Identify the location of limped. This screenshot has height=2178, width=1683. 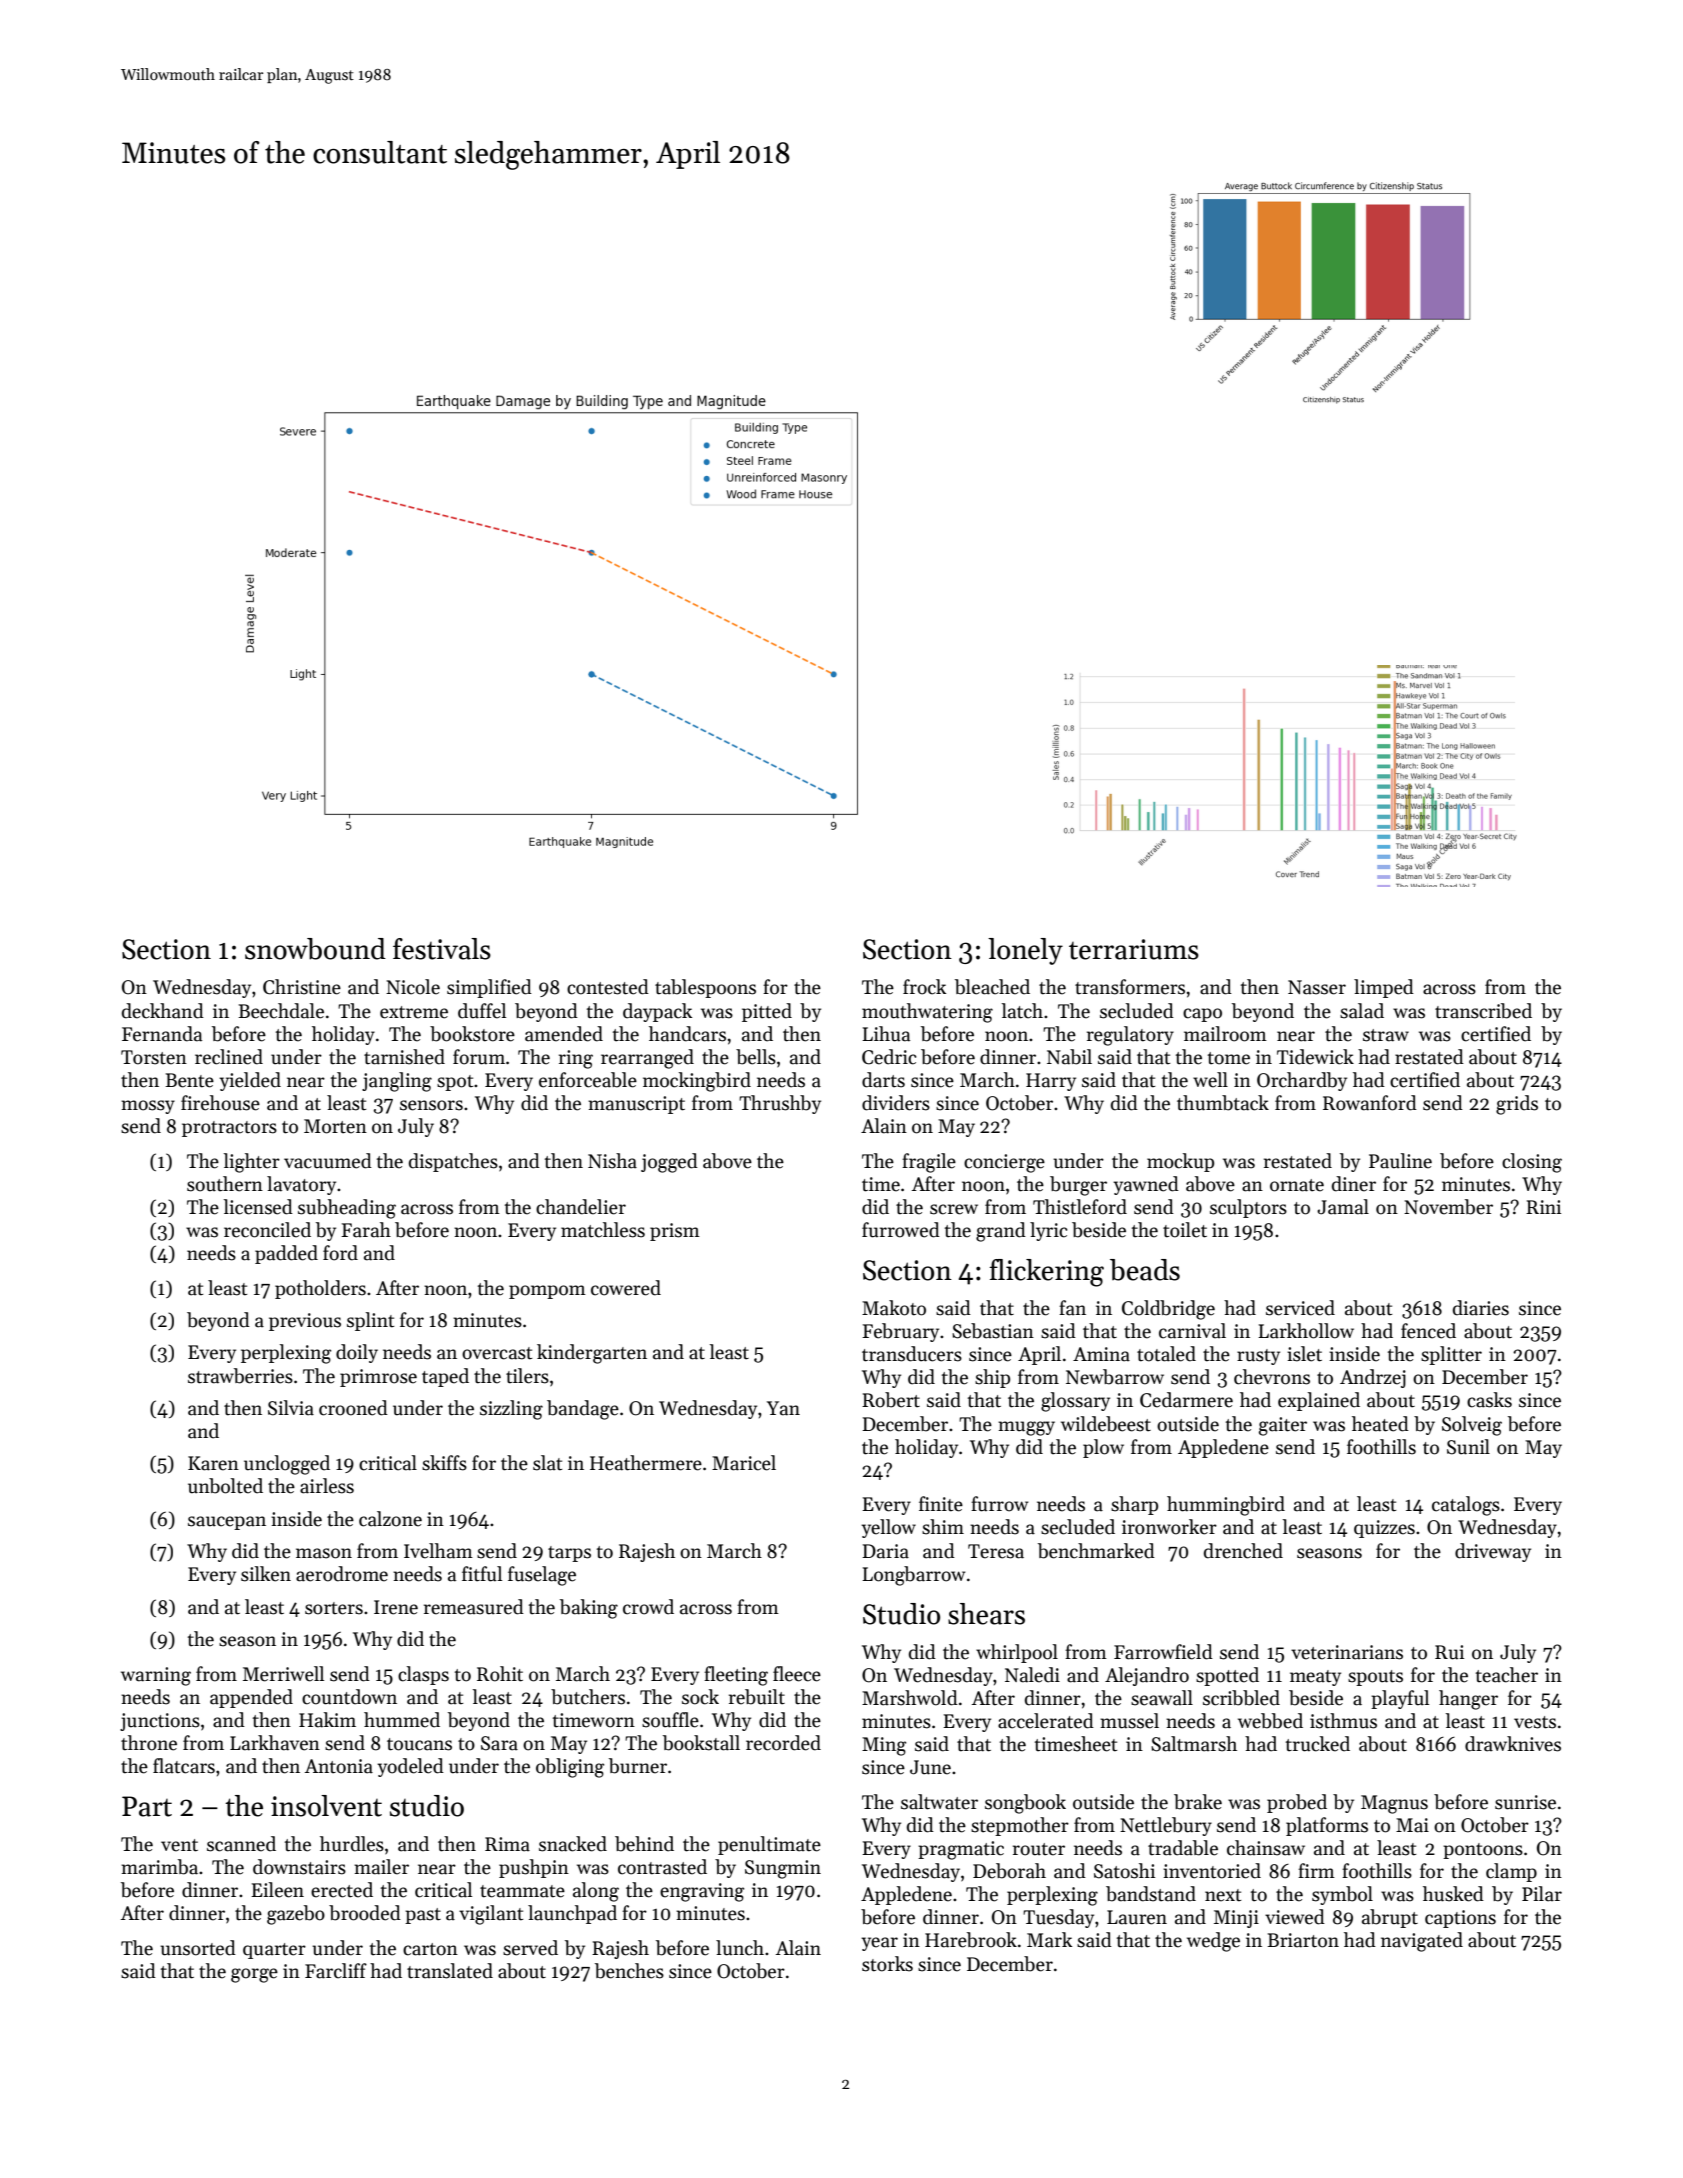
(1384, 988).
